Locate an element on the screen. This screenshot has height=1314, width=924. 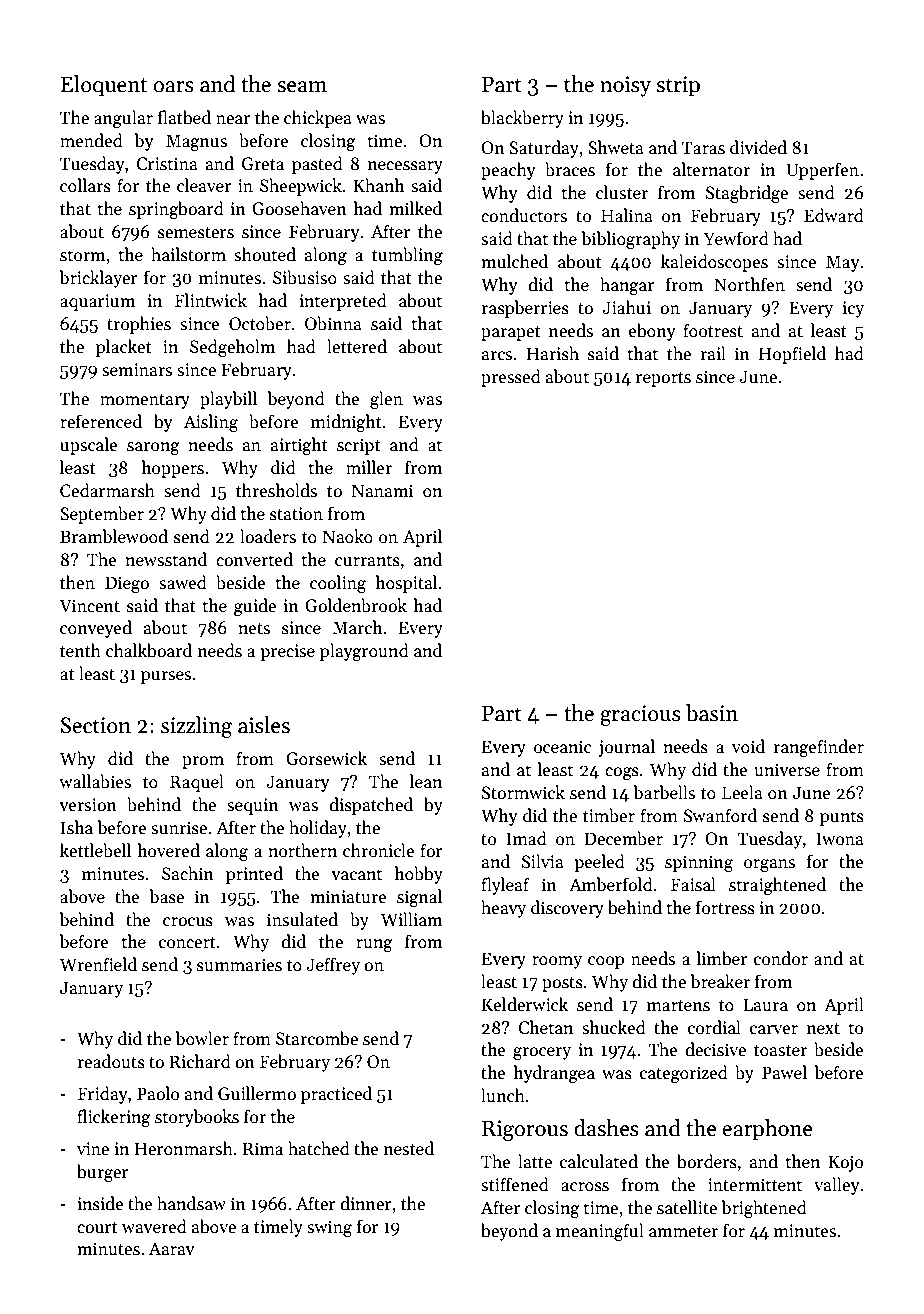
court is located at coordinates (97, 1228).
